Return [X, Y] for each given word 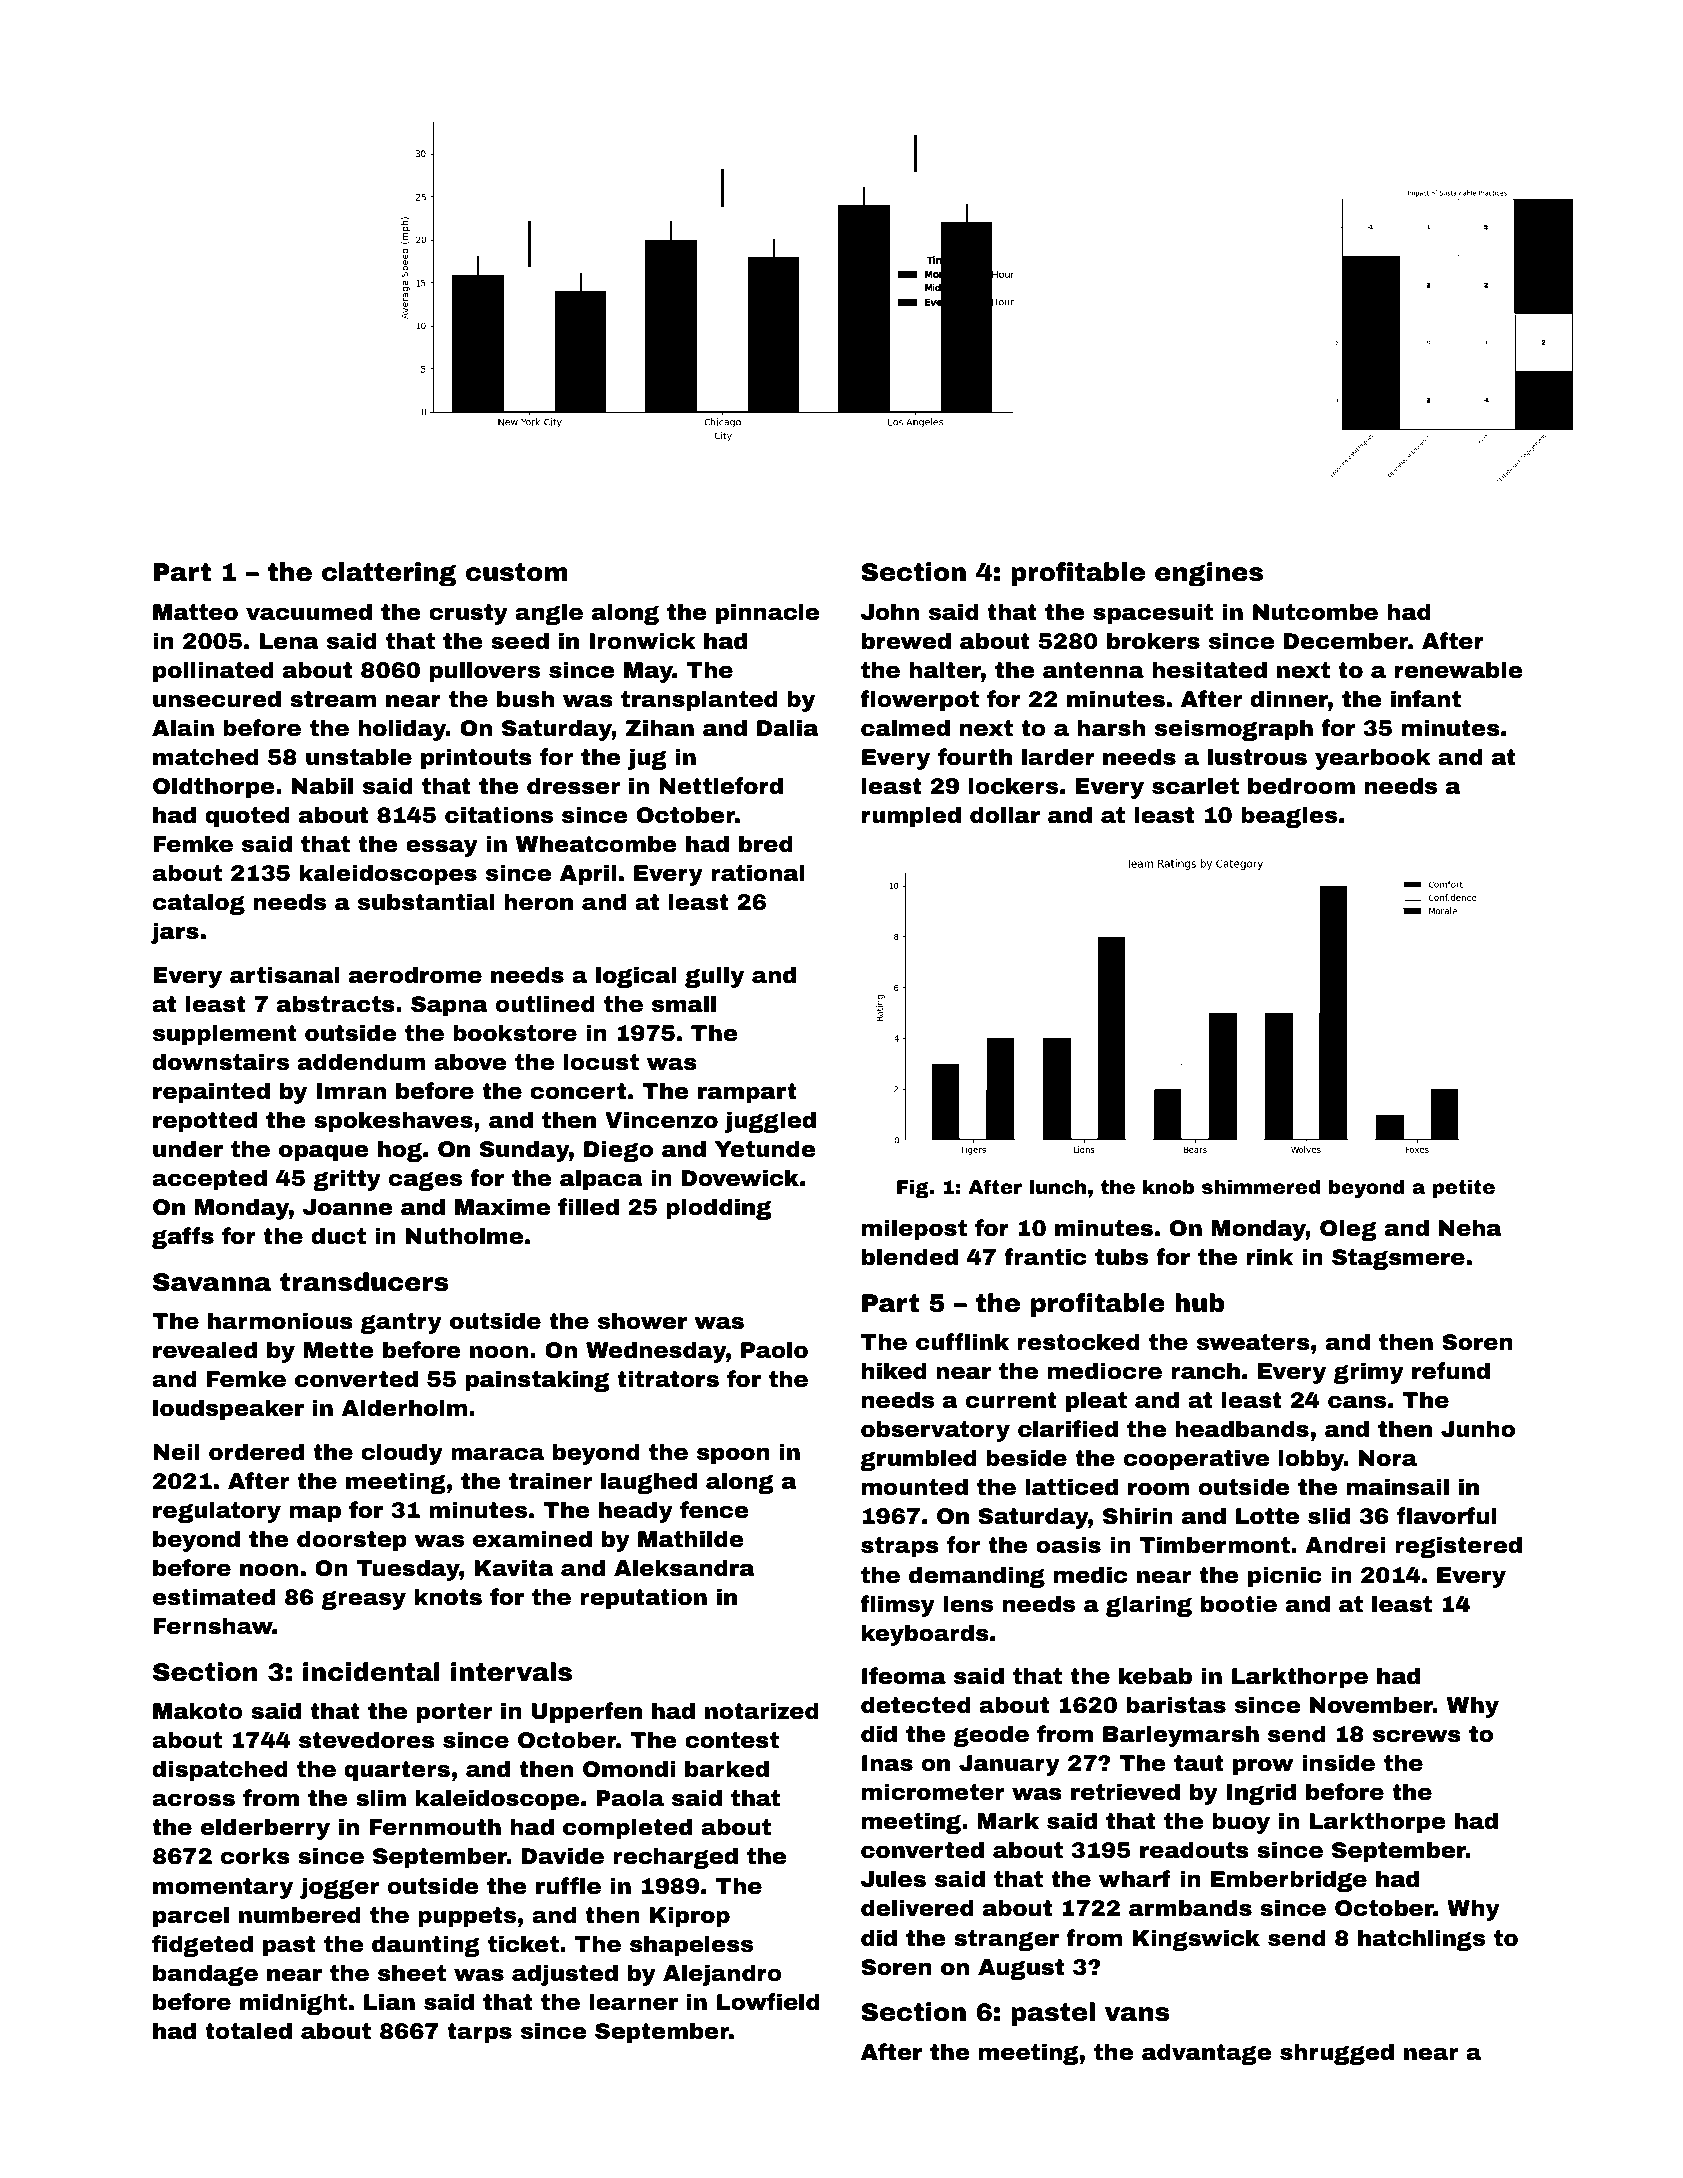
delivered [917, 1908]
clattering [389, 574]
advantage [1206, 2054]
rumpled [911, 817]
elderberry [265, 1829]
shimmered [1261, 1186]
